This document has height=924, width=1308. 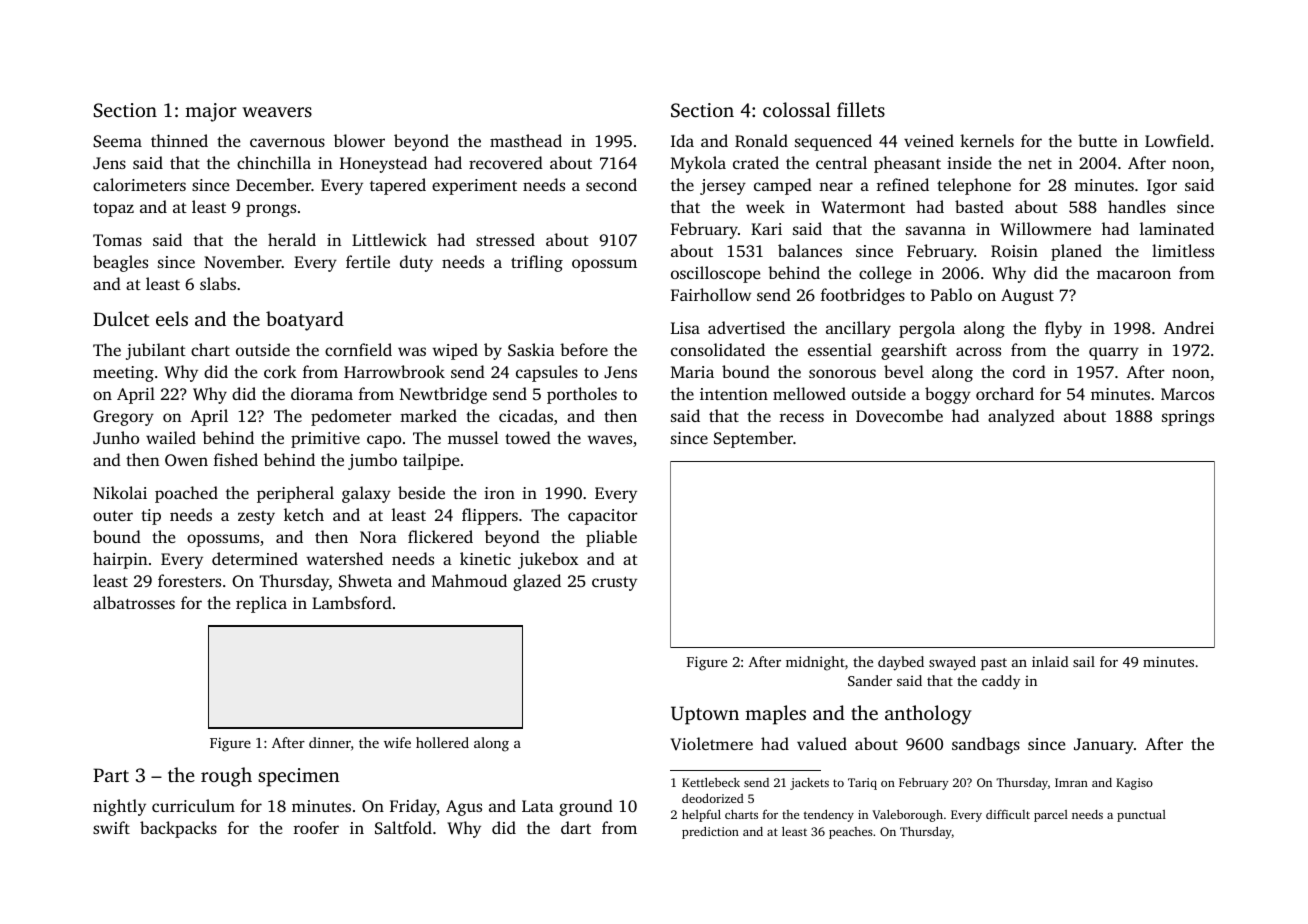 I want to click on wailed, so click(x=171, y=437).
